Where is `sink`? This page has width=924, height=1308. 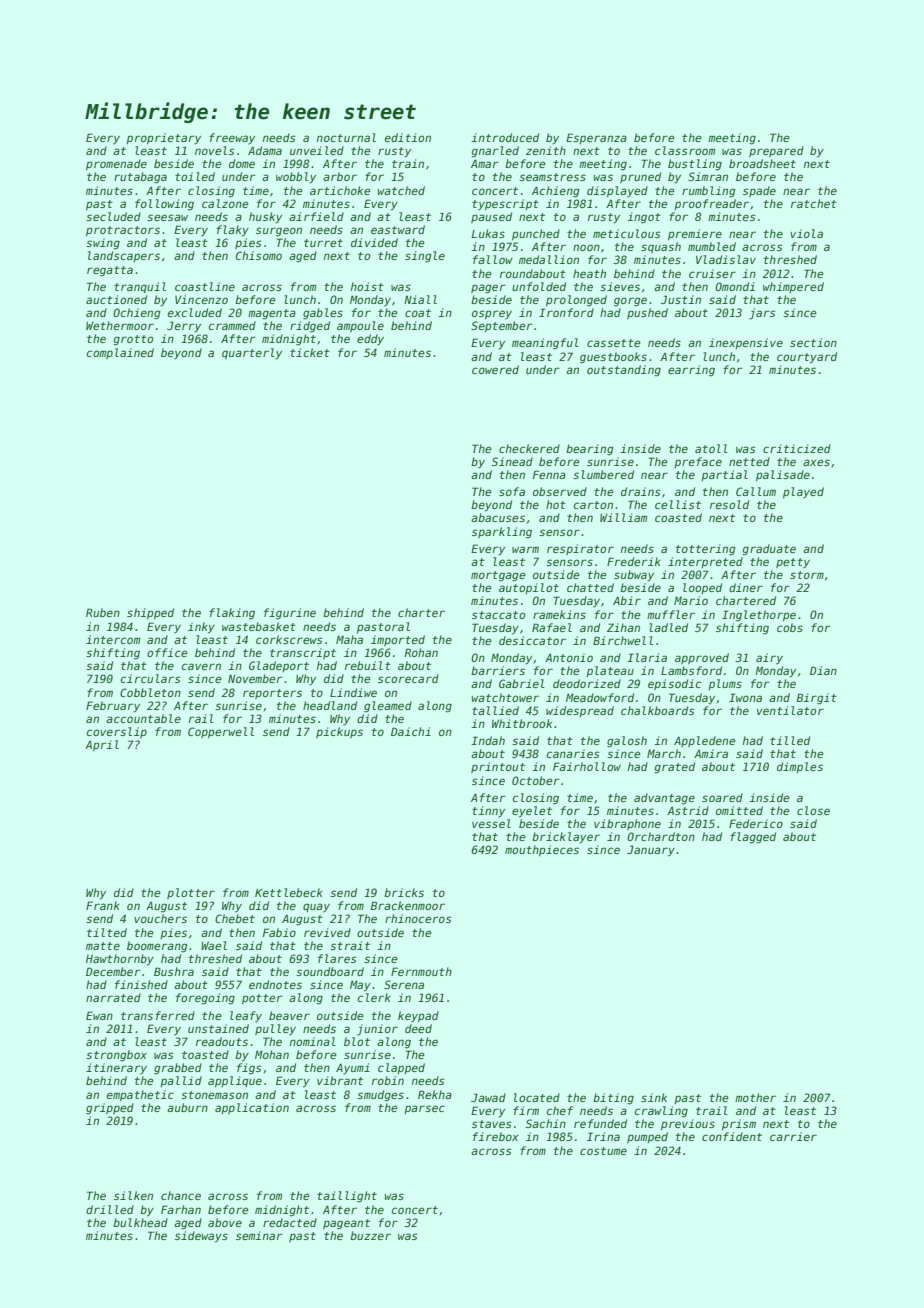 sink is located at coordinates (654, 1097).
